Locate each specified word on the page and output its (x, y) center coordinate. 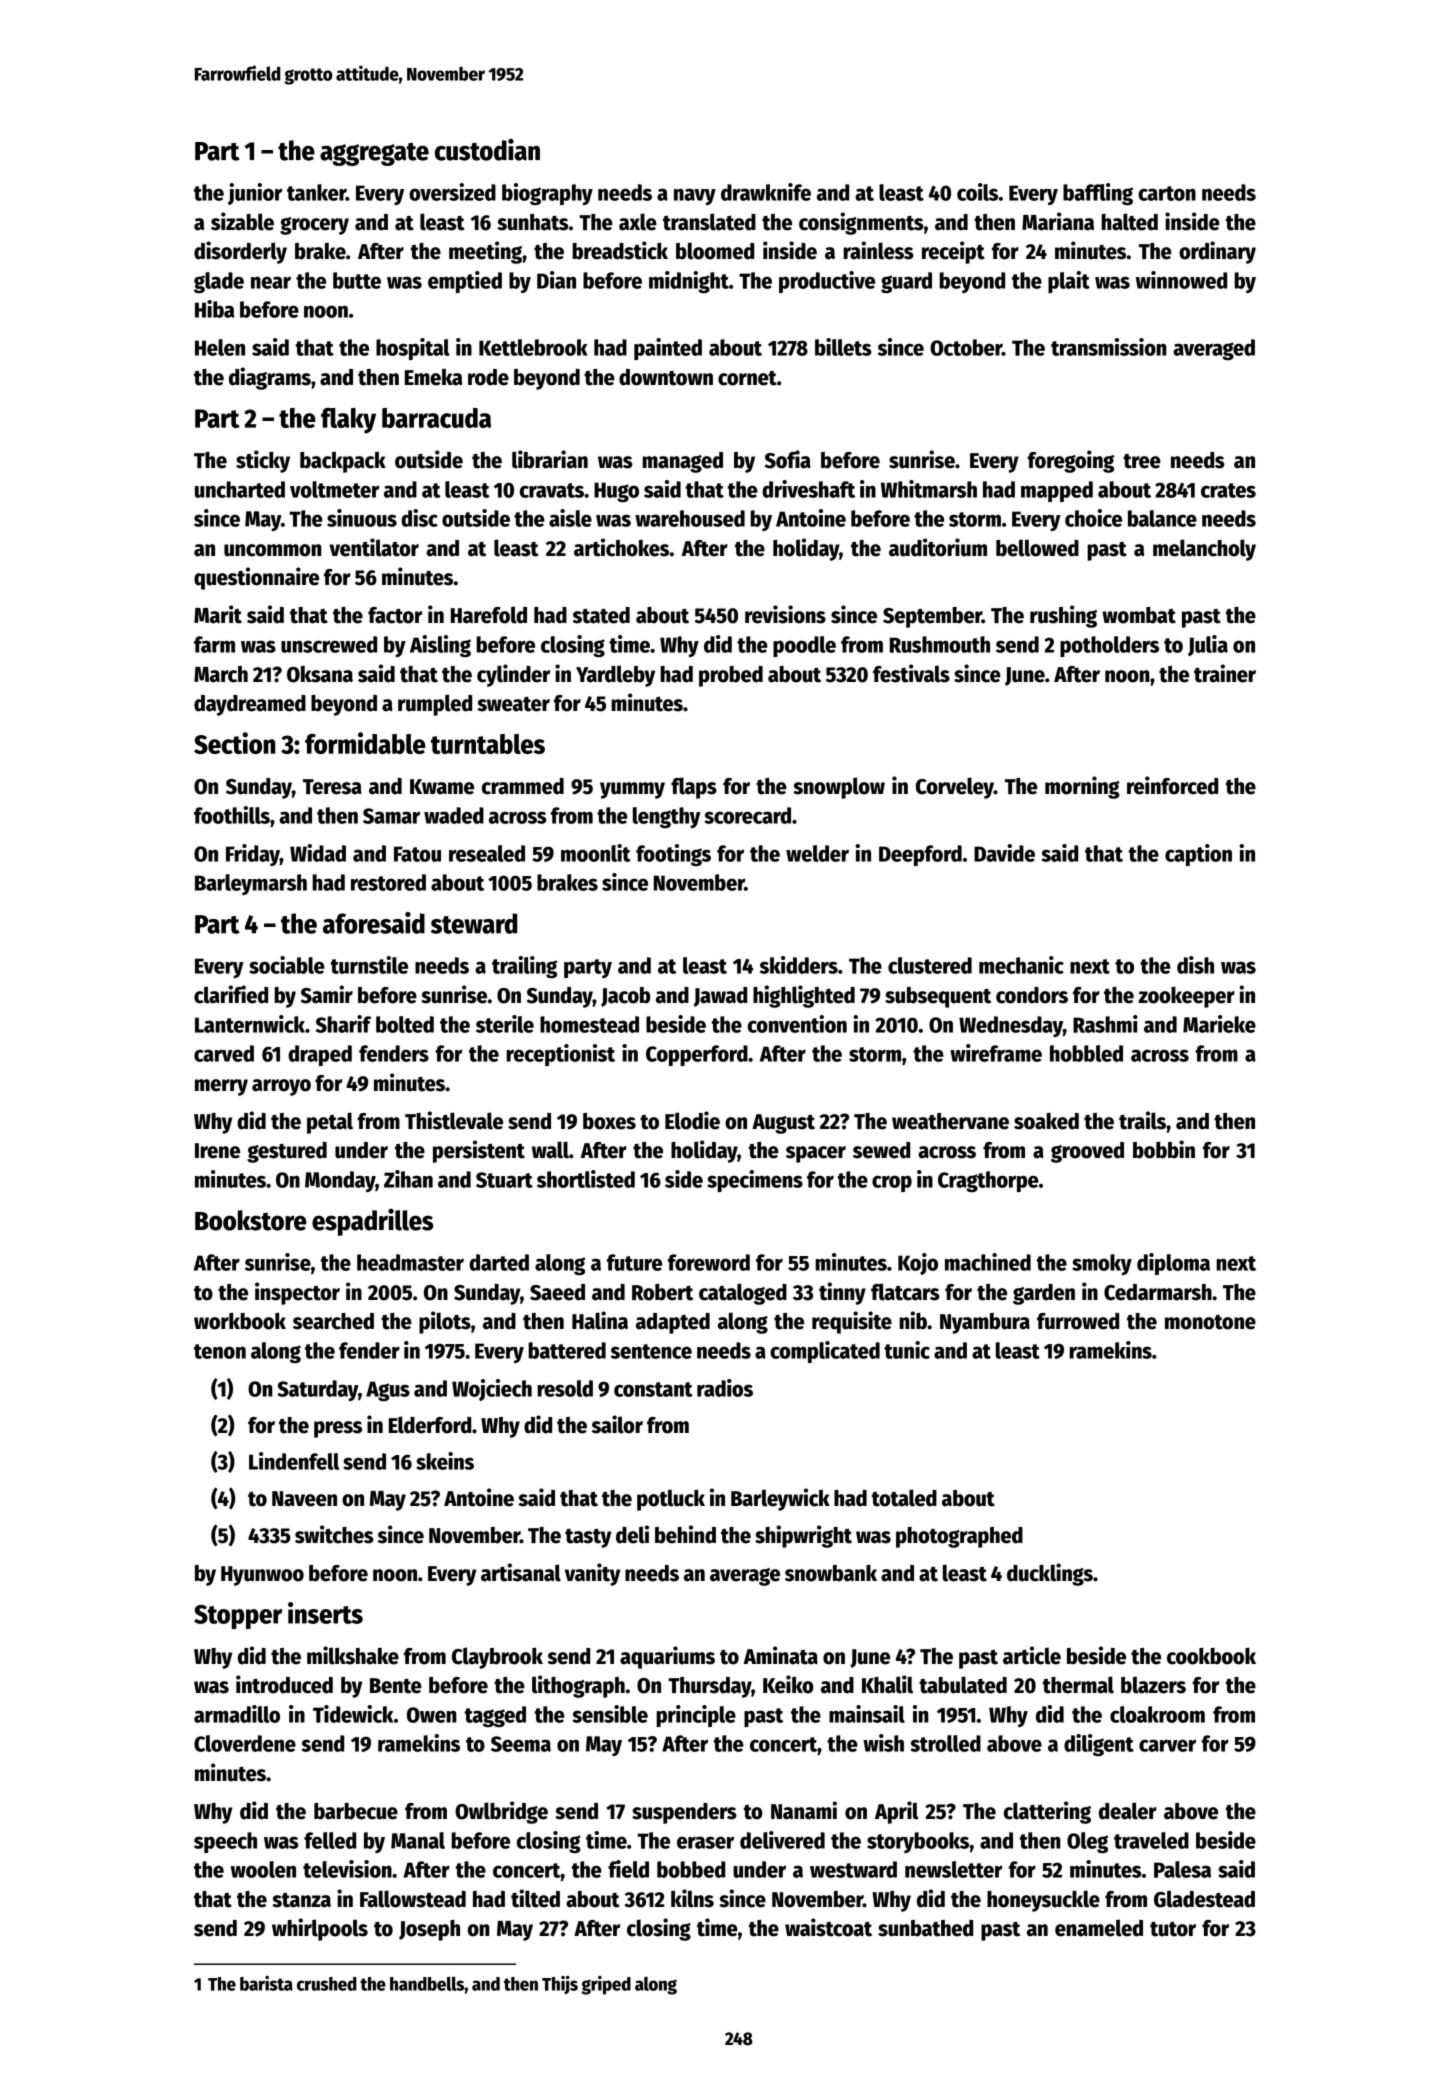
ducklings (1050, 1574)
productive (827, 282)
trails (1142, 1120)
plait (1069, 282)
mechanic (1021, 965)
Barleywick (780, 1499)
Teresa (332, 787)
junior (255, 194)
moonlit (596, 853)
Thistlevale (454, 1120)
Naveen (304, 1499)
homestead (589, 1024)
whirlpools (320, 1929)
